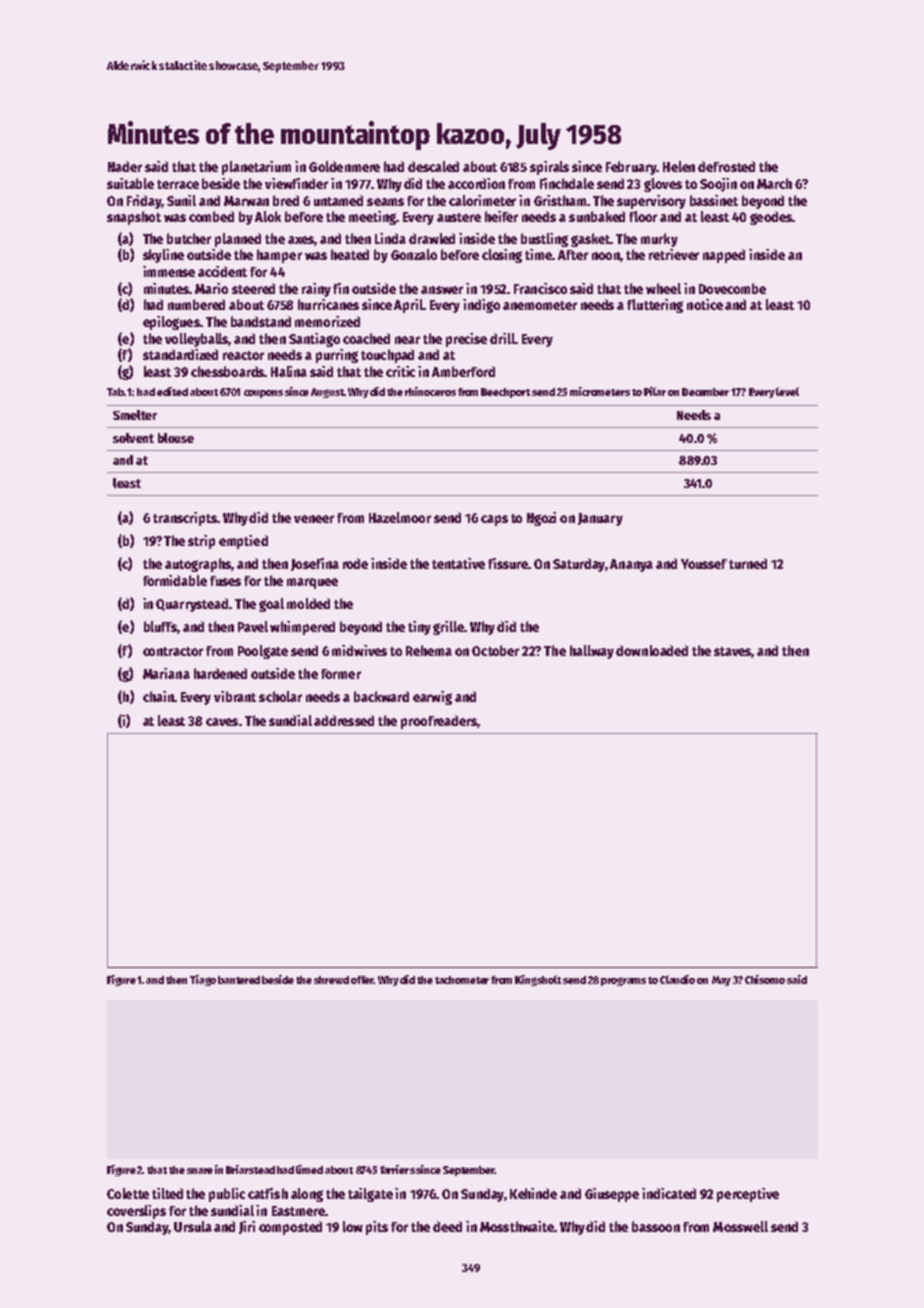 This screenshot has height=1308, width=924. Describe the element at coordinates (225, 581) in the screenshot. I see `fuses` at that location.
